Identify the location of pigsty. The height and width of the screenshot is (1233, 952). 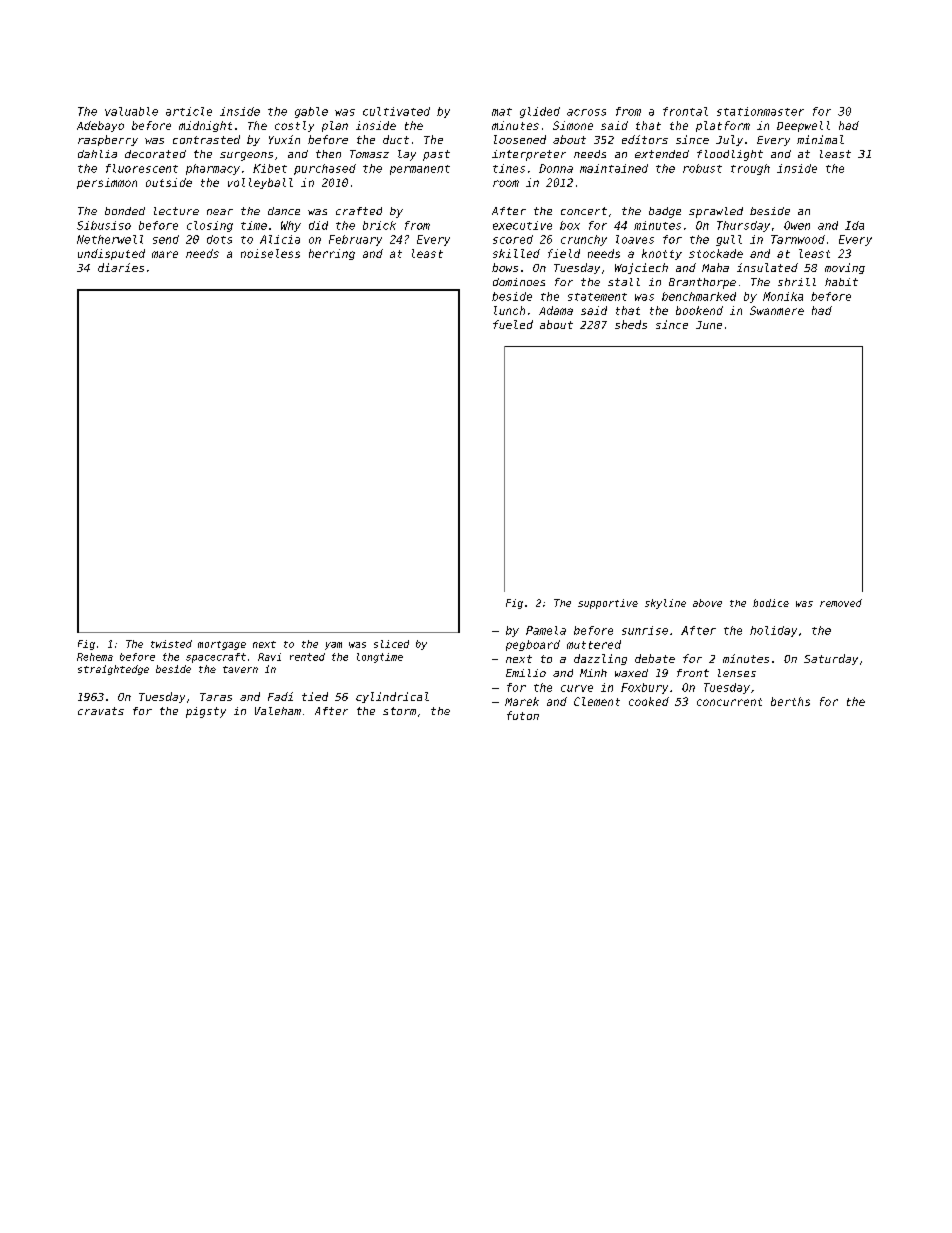
(206, 712).
